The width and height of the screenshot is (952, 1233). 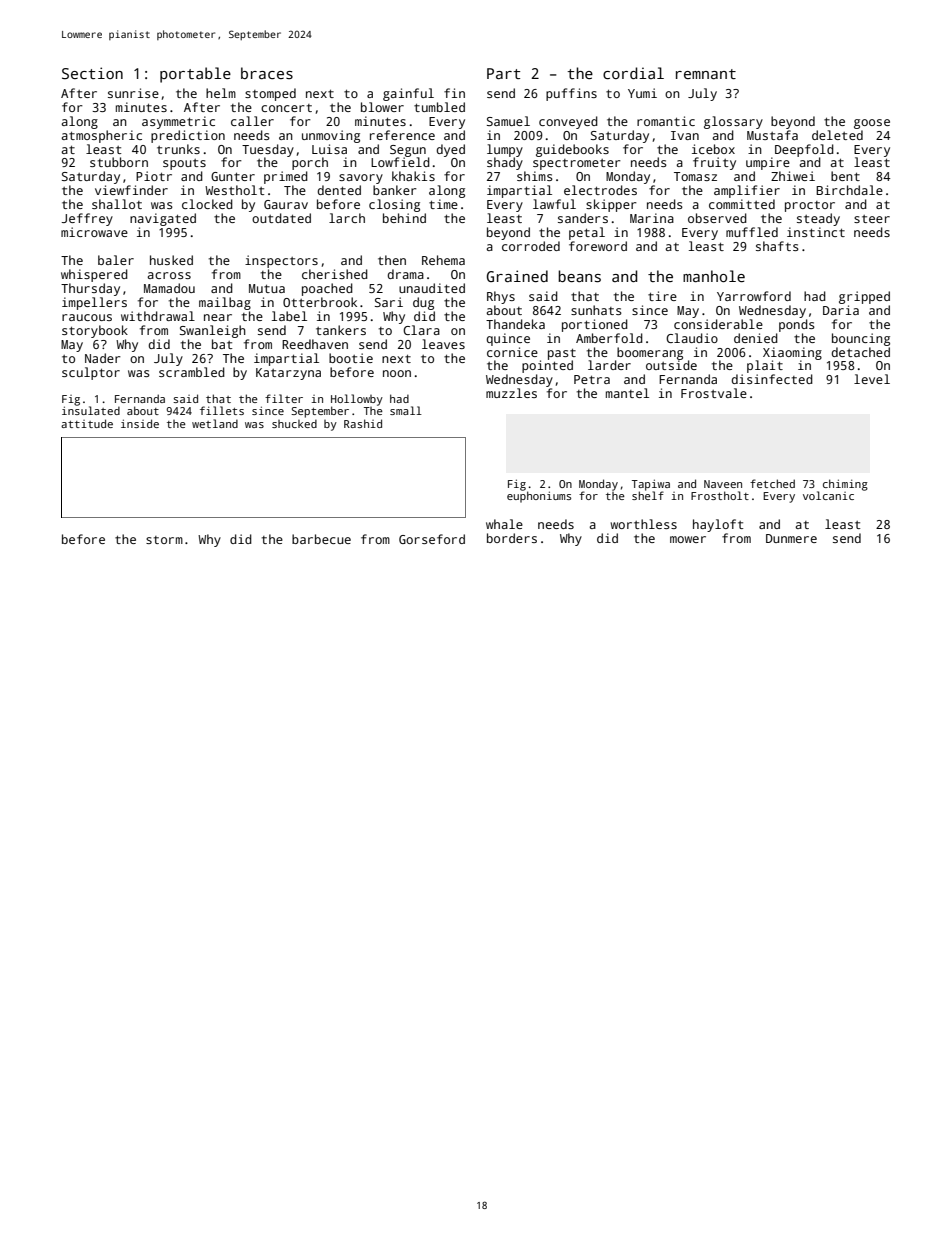 I want to click on Rashid, so click(x=363, y=423).
